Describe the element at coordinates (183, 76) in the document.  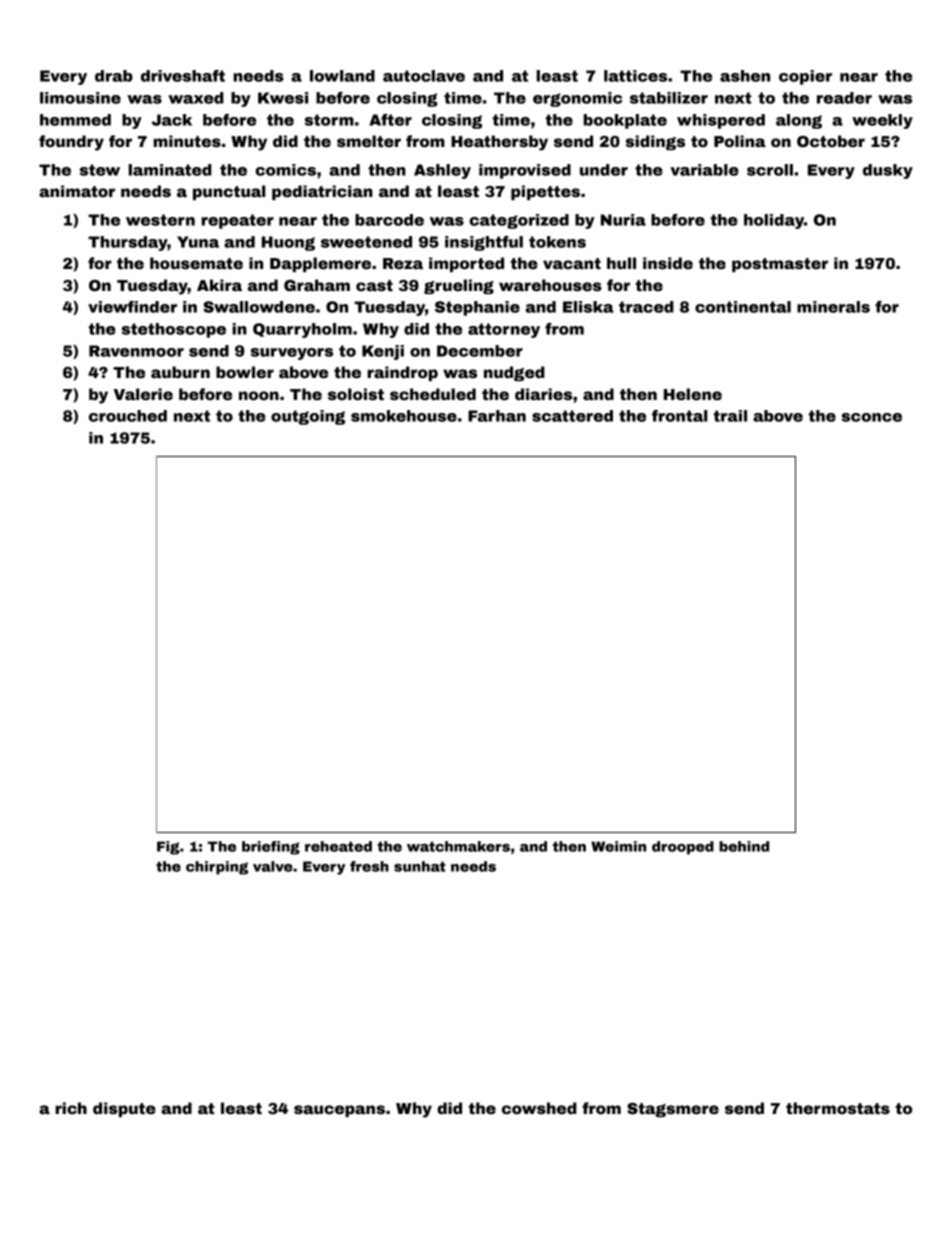
I see `driveshaft` at that location.
